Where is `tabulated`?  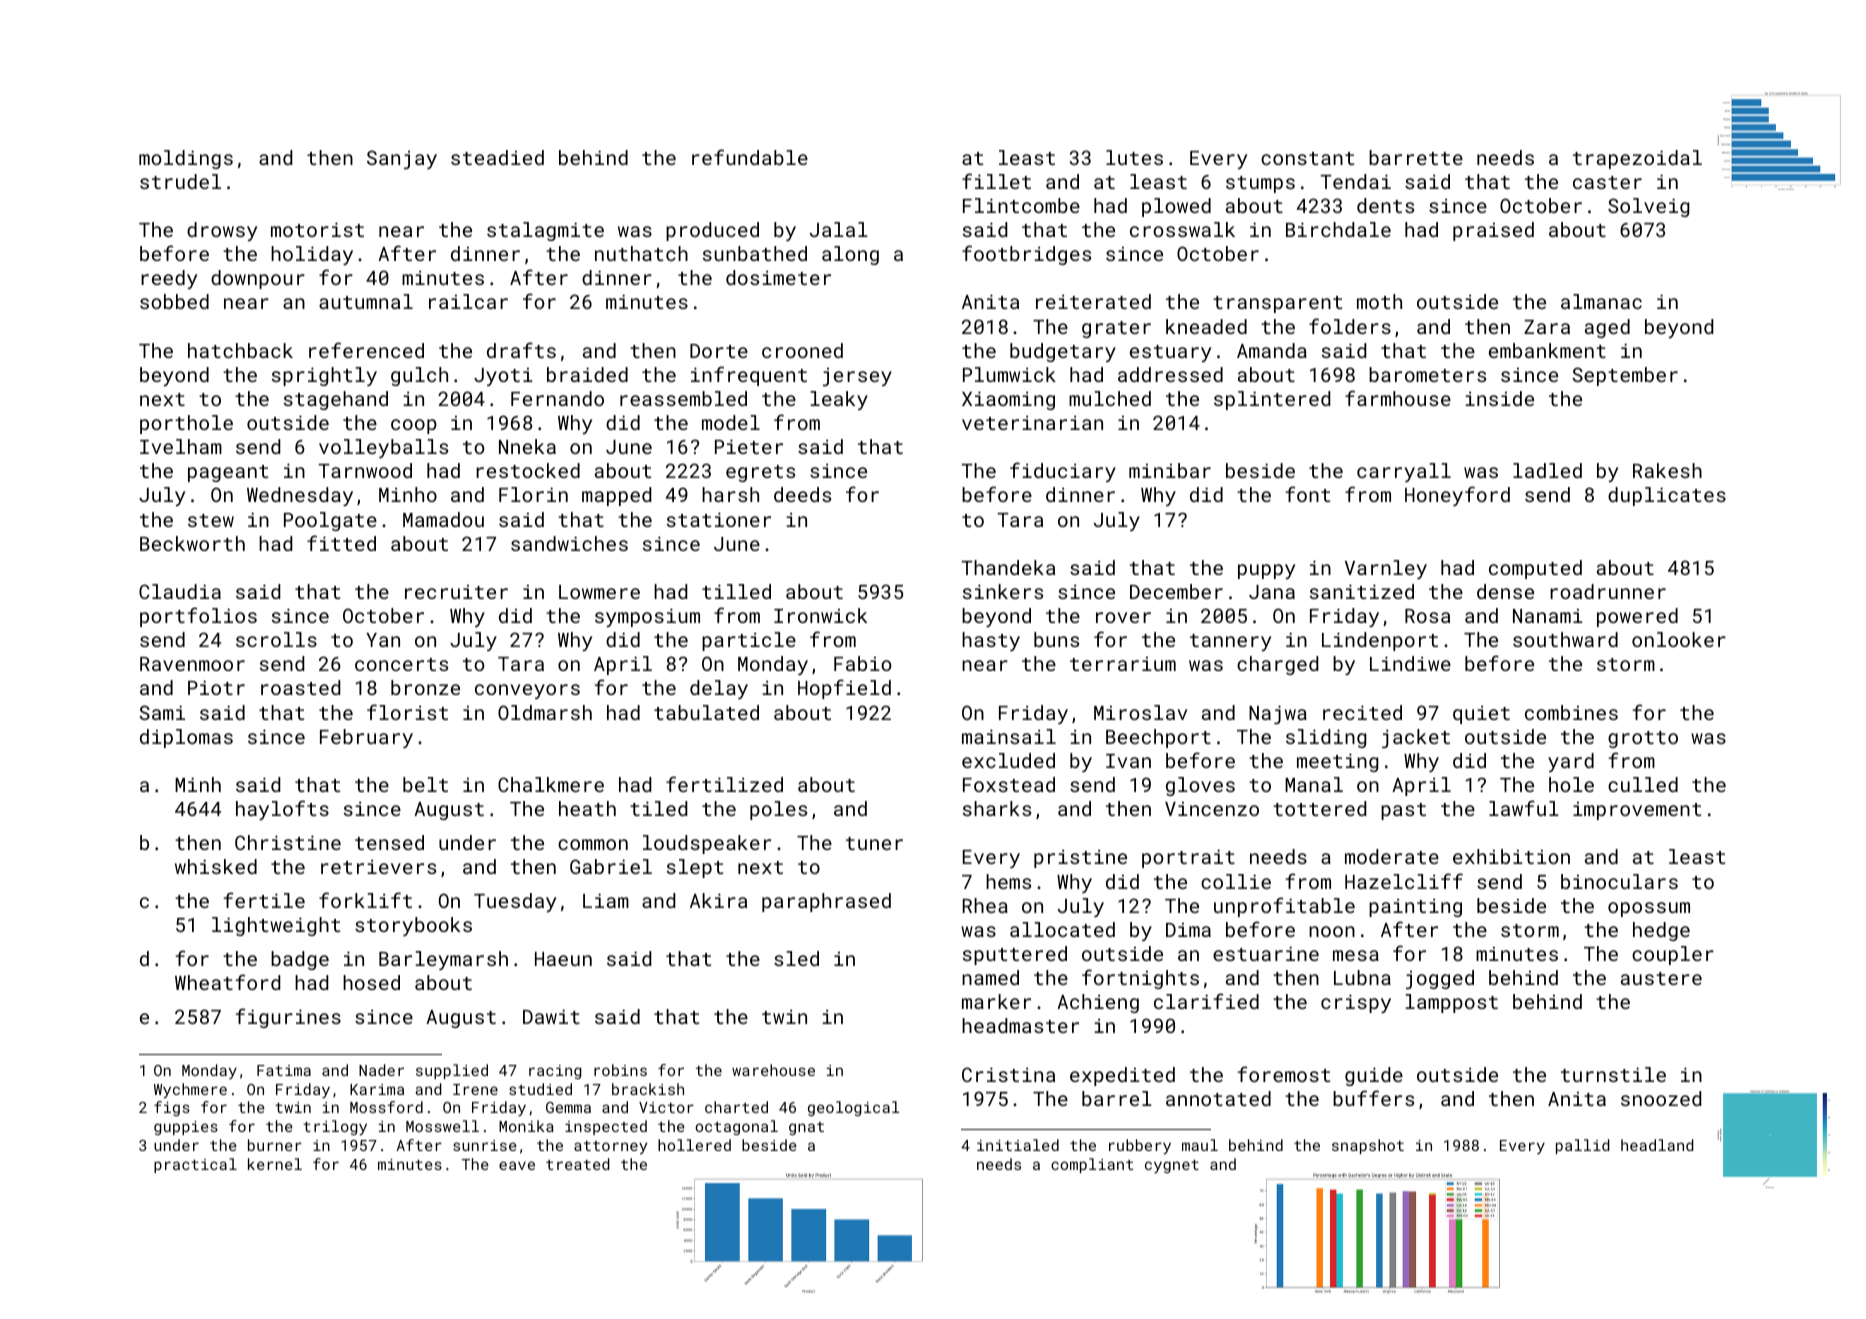
tabulated is located at coordinates (706, 712).
